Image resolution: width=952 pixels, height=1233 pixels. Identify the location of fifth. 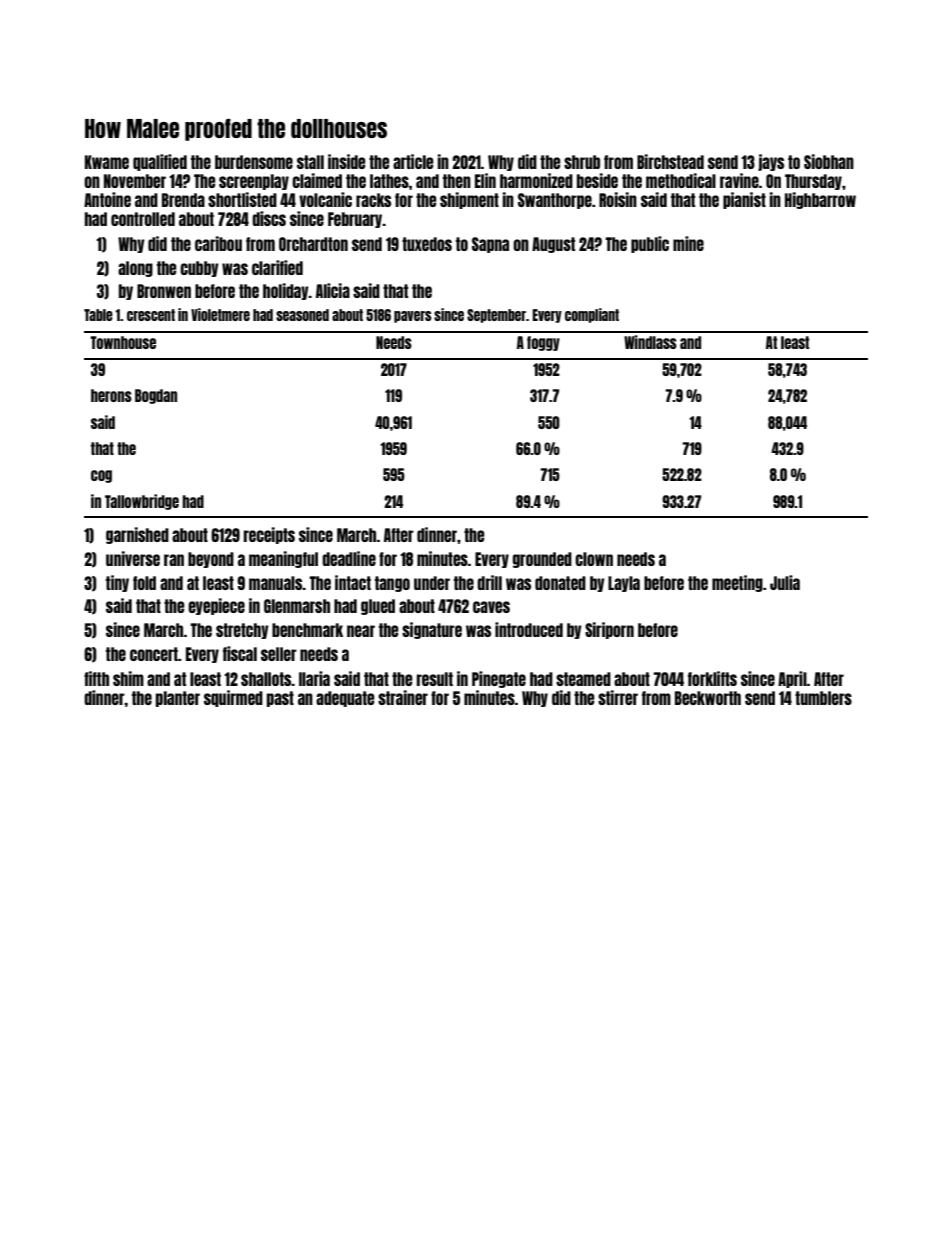
(96, 678).
